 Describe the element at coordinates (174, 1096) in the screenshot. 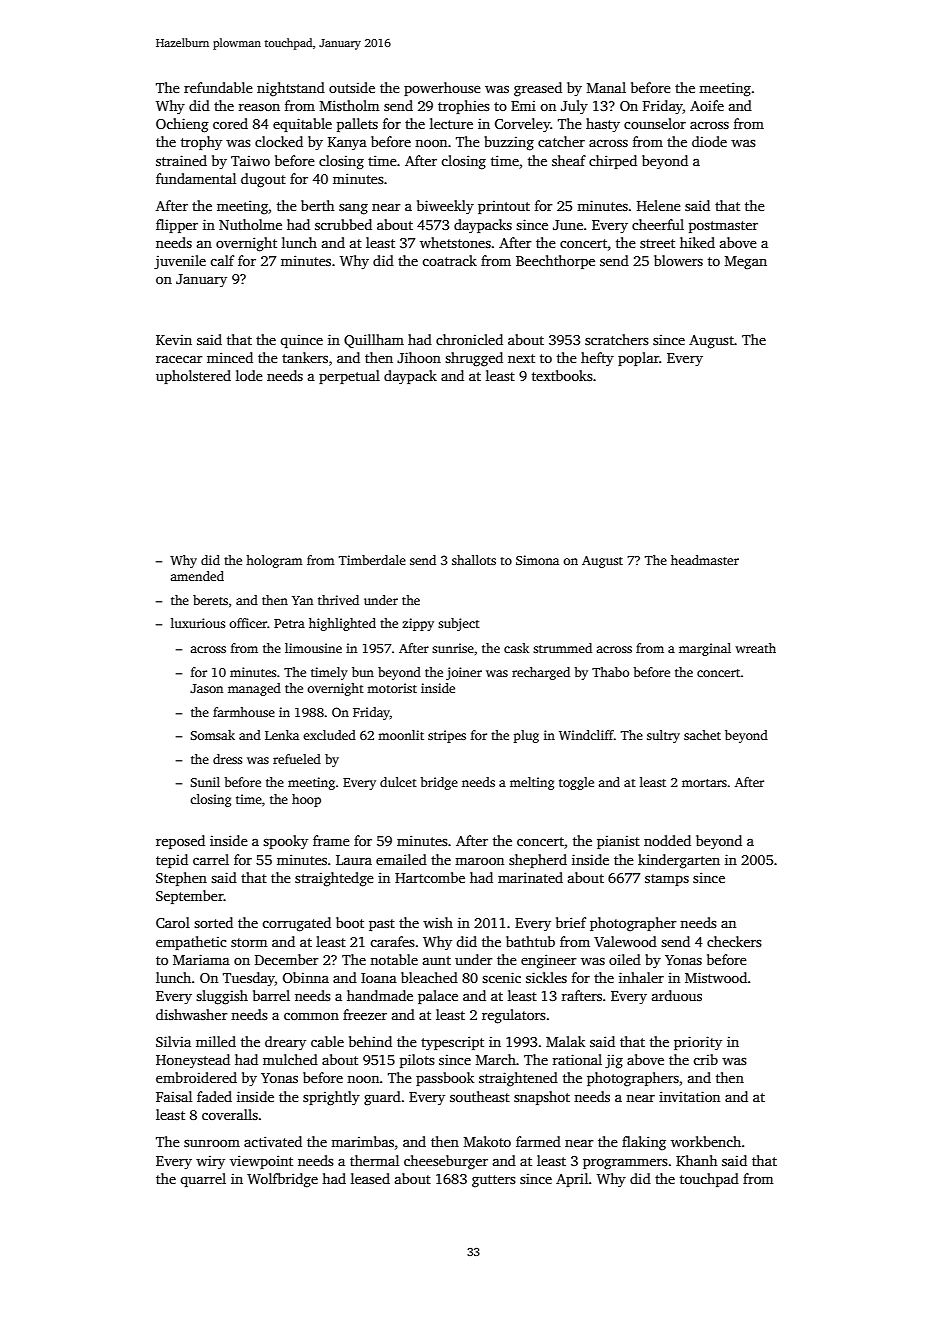

I see `Faisal` at that location.
